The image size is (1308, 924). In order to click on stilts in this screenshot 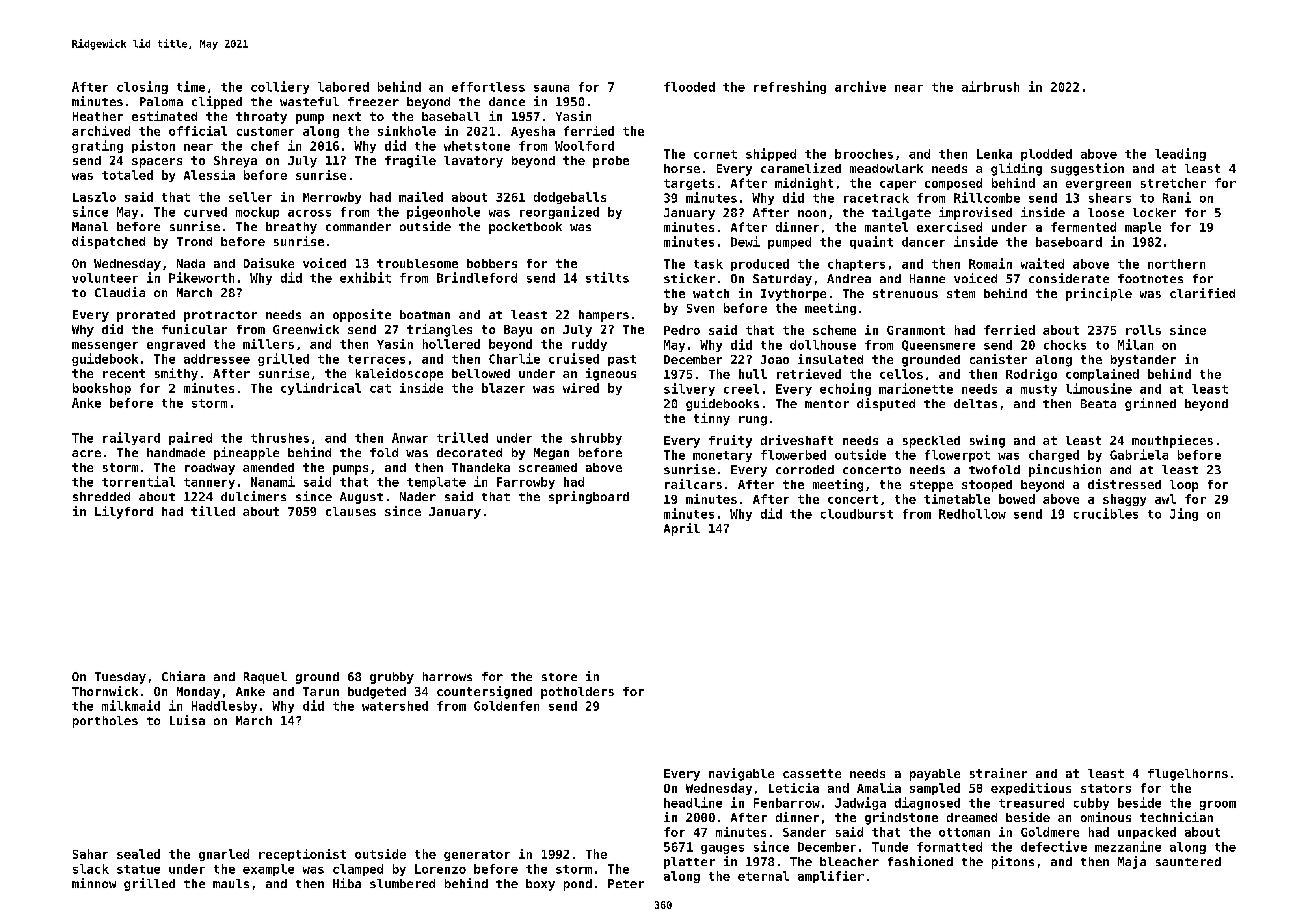, I will do `click(607, 277)`.
